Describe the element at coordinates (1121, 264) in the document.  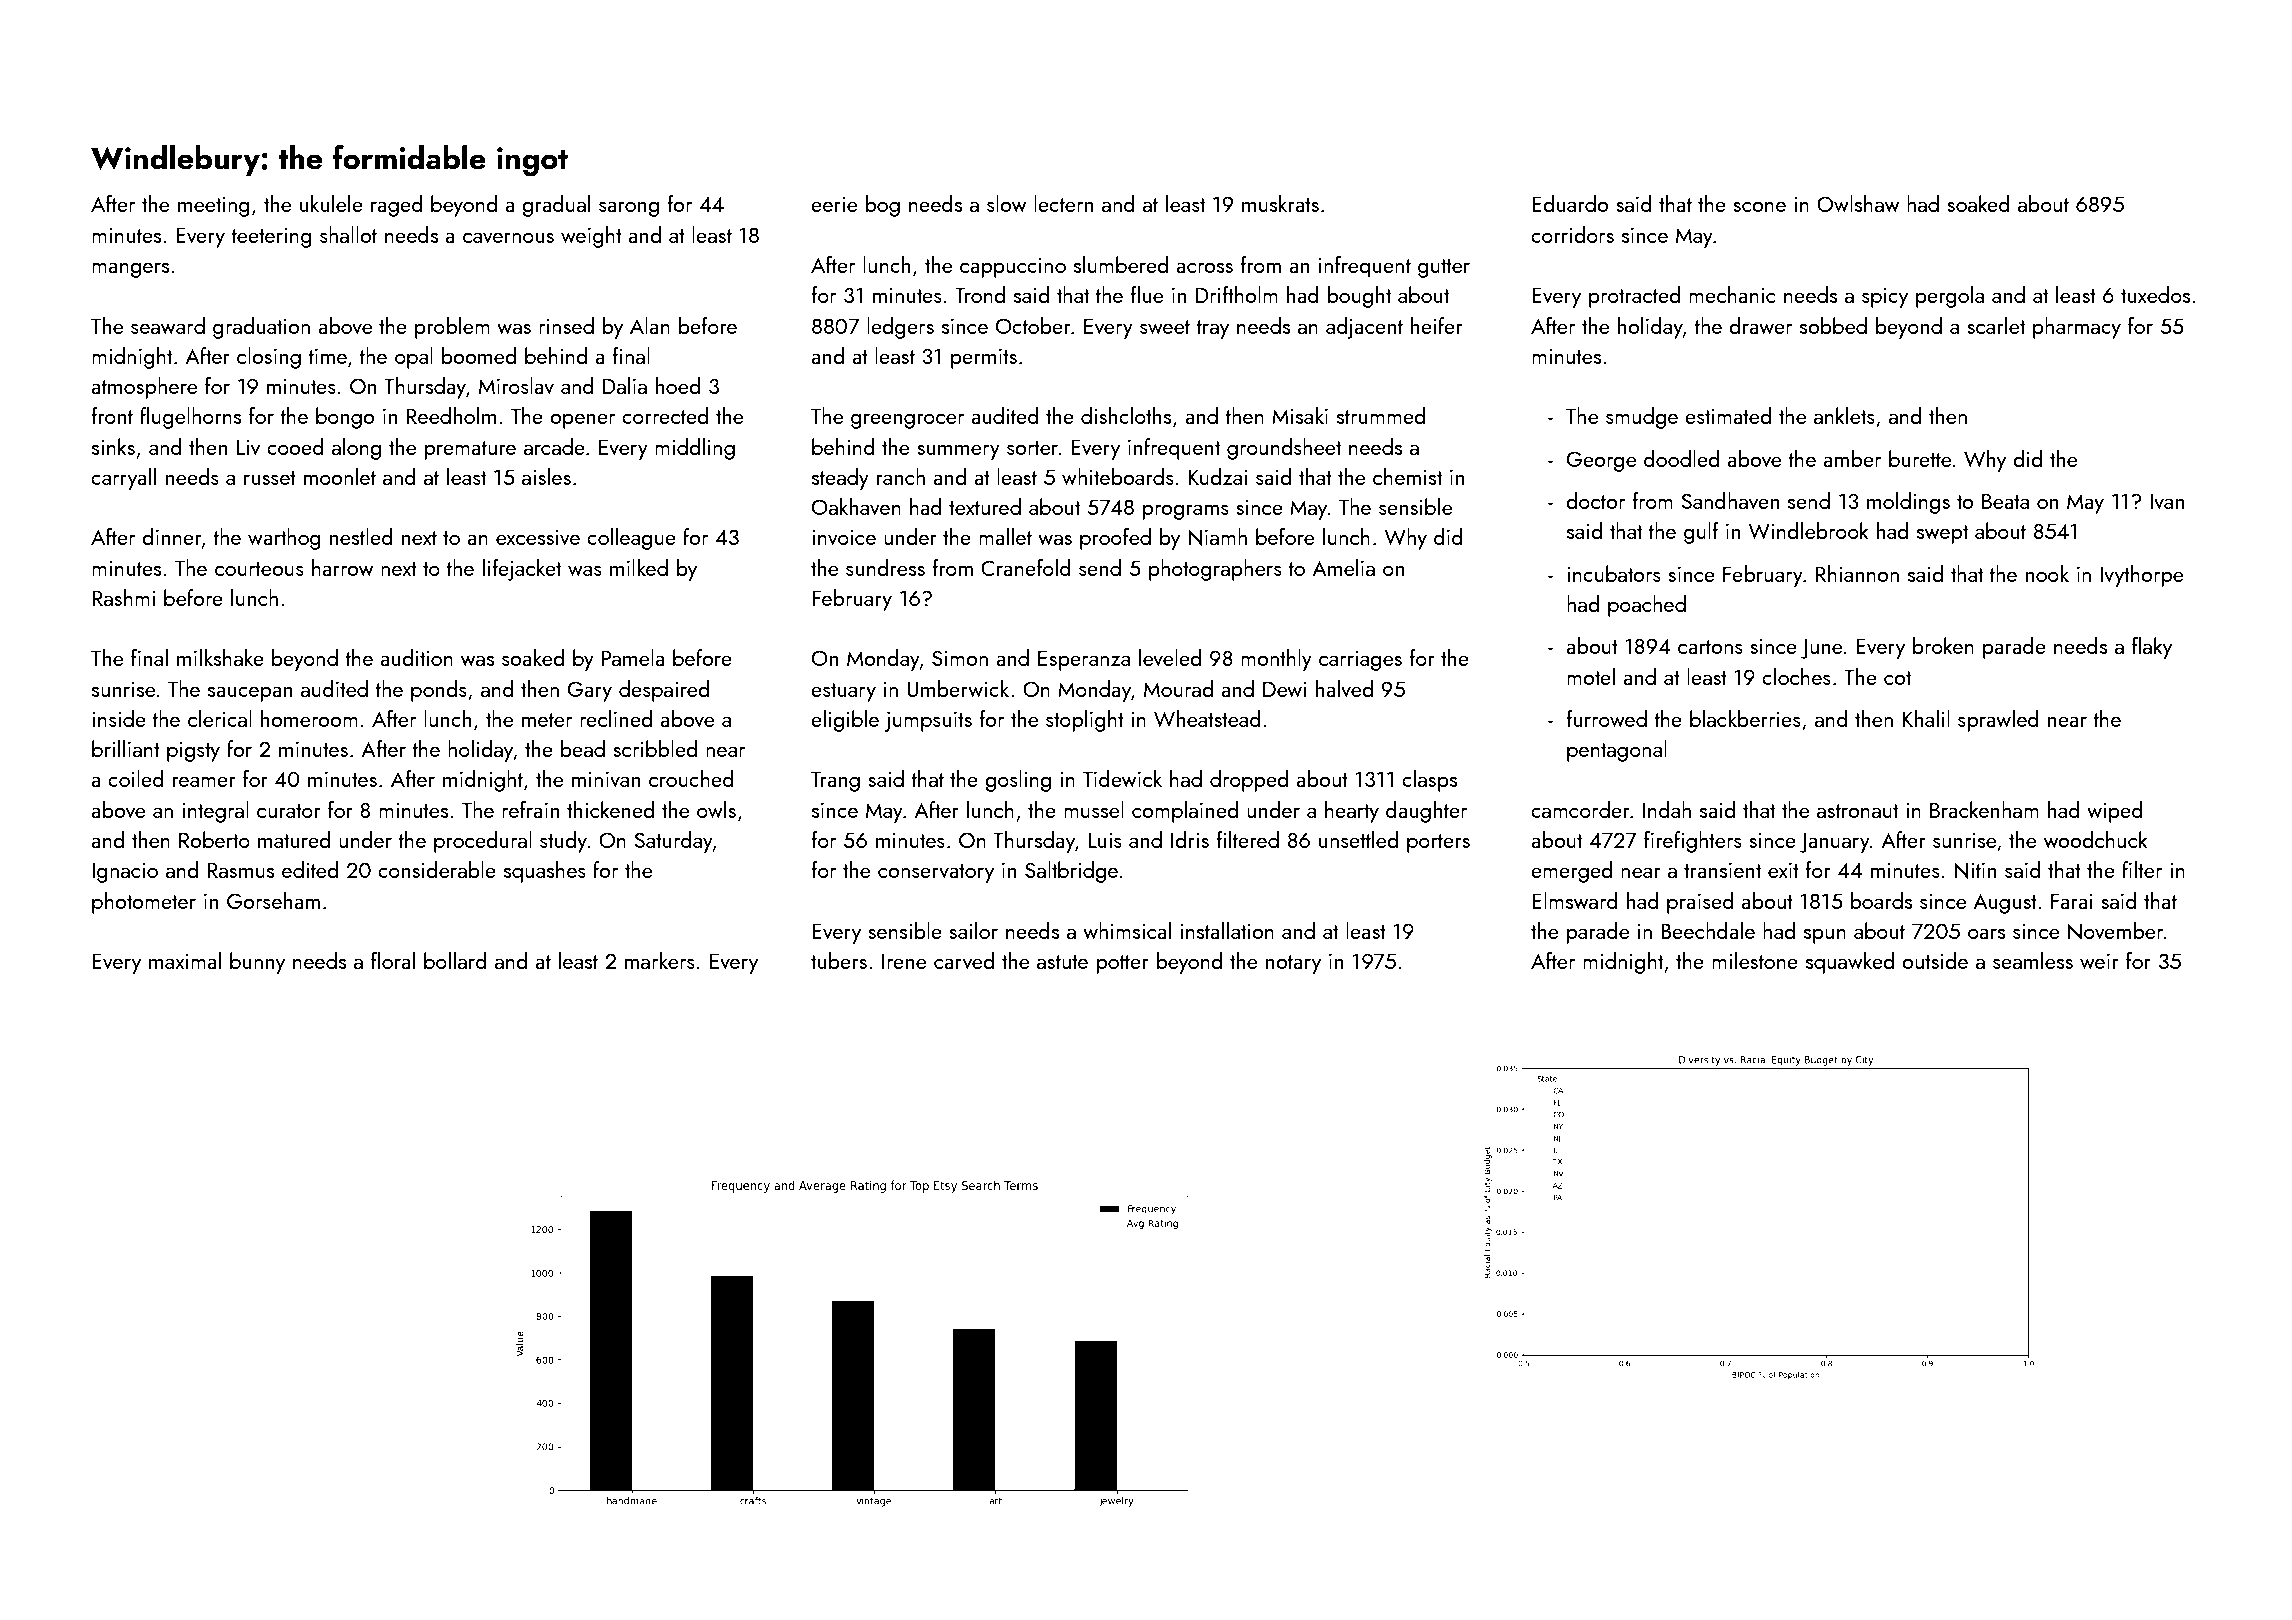
I see `slumbered` at that location.
